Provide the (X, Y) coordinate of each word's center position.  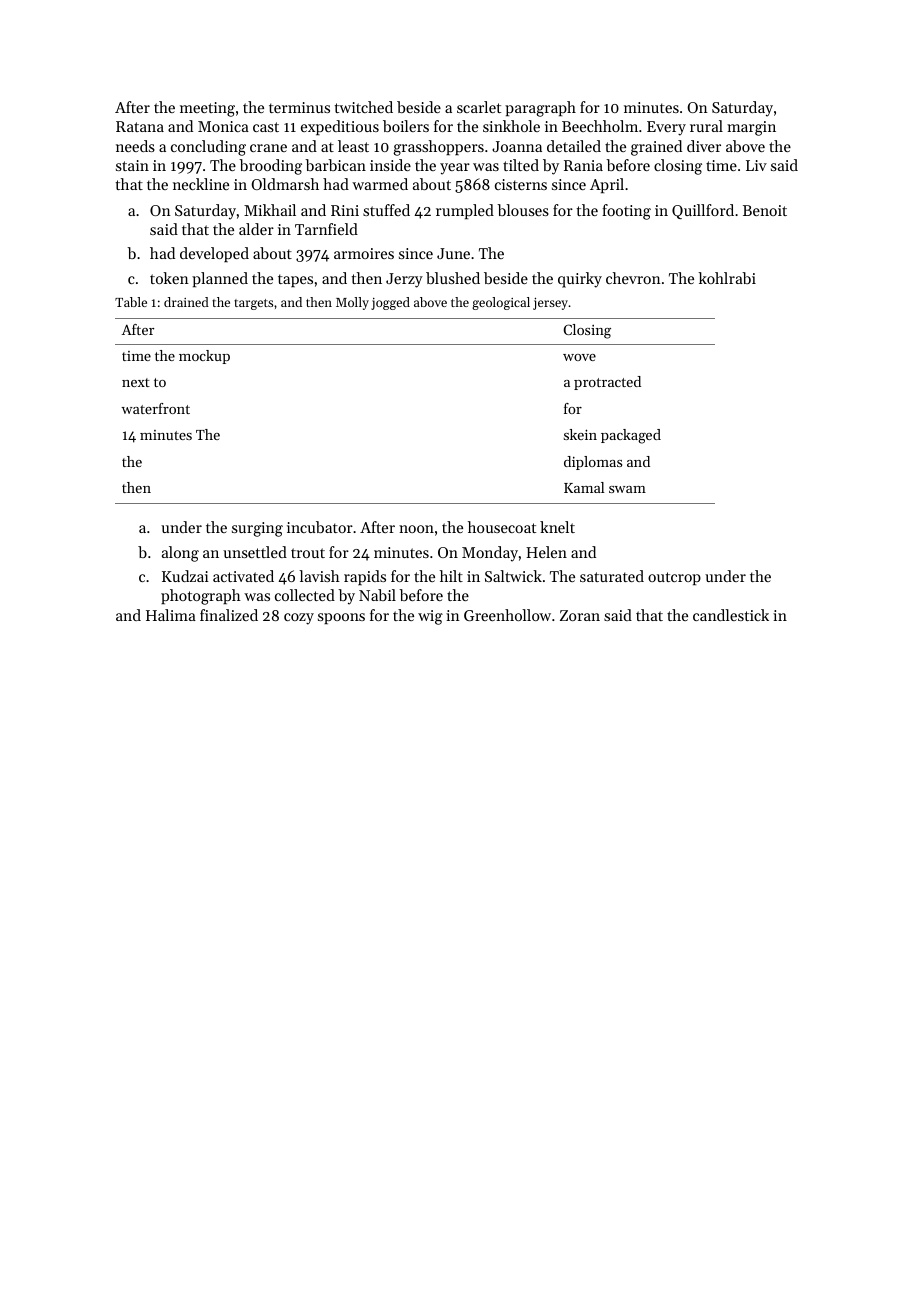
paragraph (540, 109)
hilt (451, 576)
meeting (207, 109)
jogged (390, 303)
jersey (550, 304)
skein (580, 434)
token (169, 278)
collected (305, 595)
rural (706, 126)
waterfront (155, 408)
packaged (631, 436)
